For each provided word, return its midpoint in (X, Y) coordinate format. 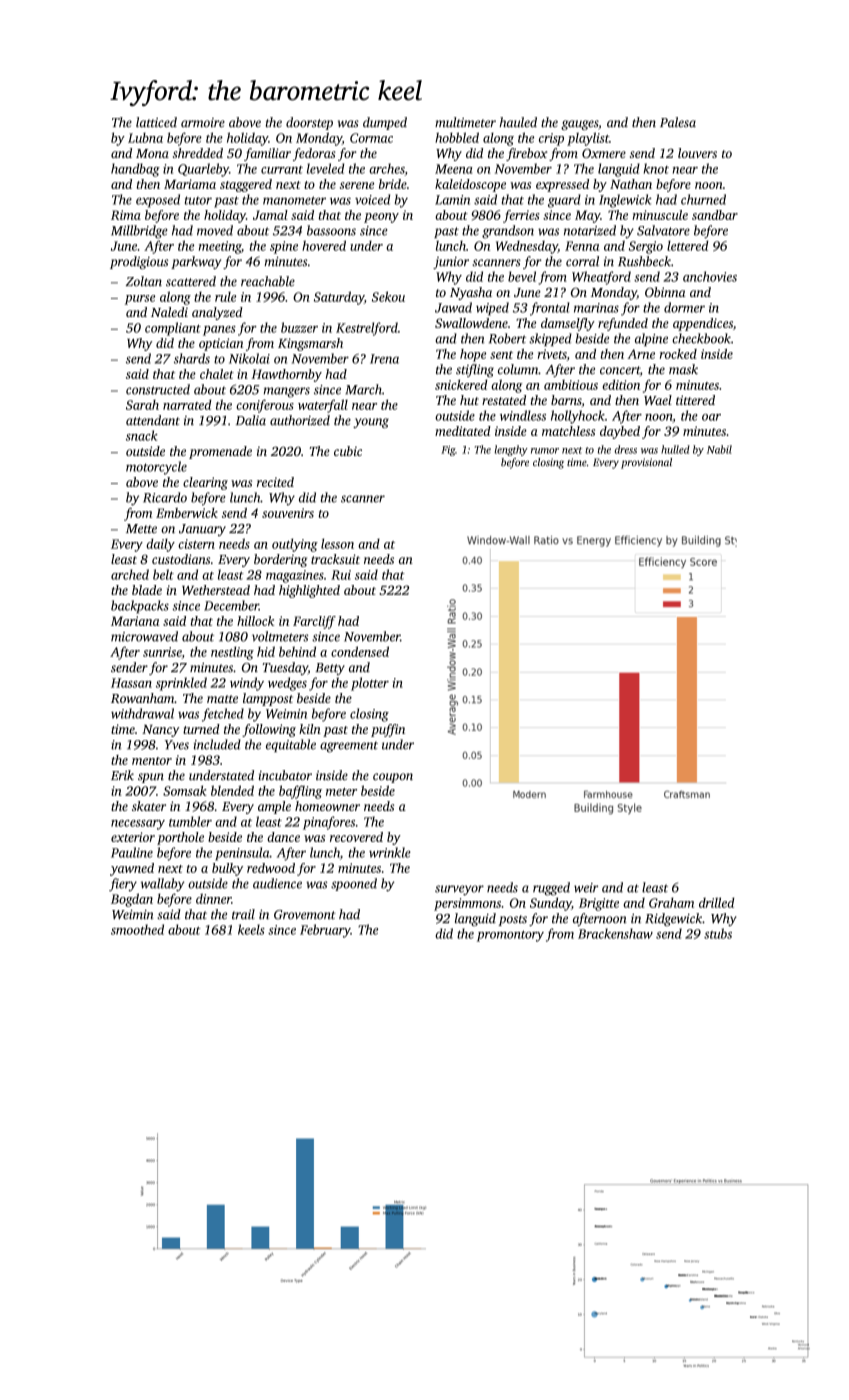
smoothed (137, 929)
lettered (687, 245)
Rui (341, 575)
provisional (646, 463)
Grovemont (305, 915)
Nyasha (471, 293)
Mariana (135, 621)
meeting (220, 247)
